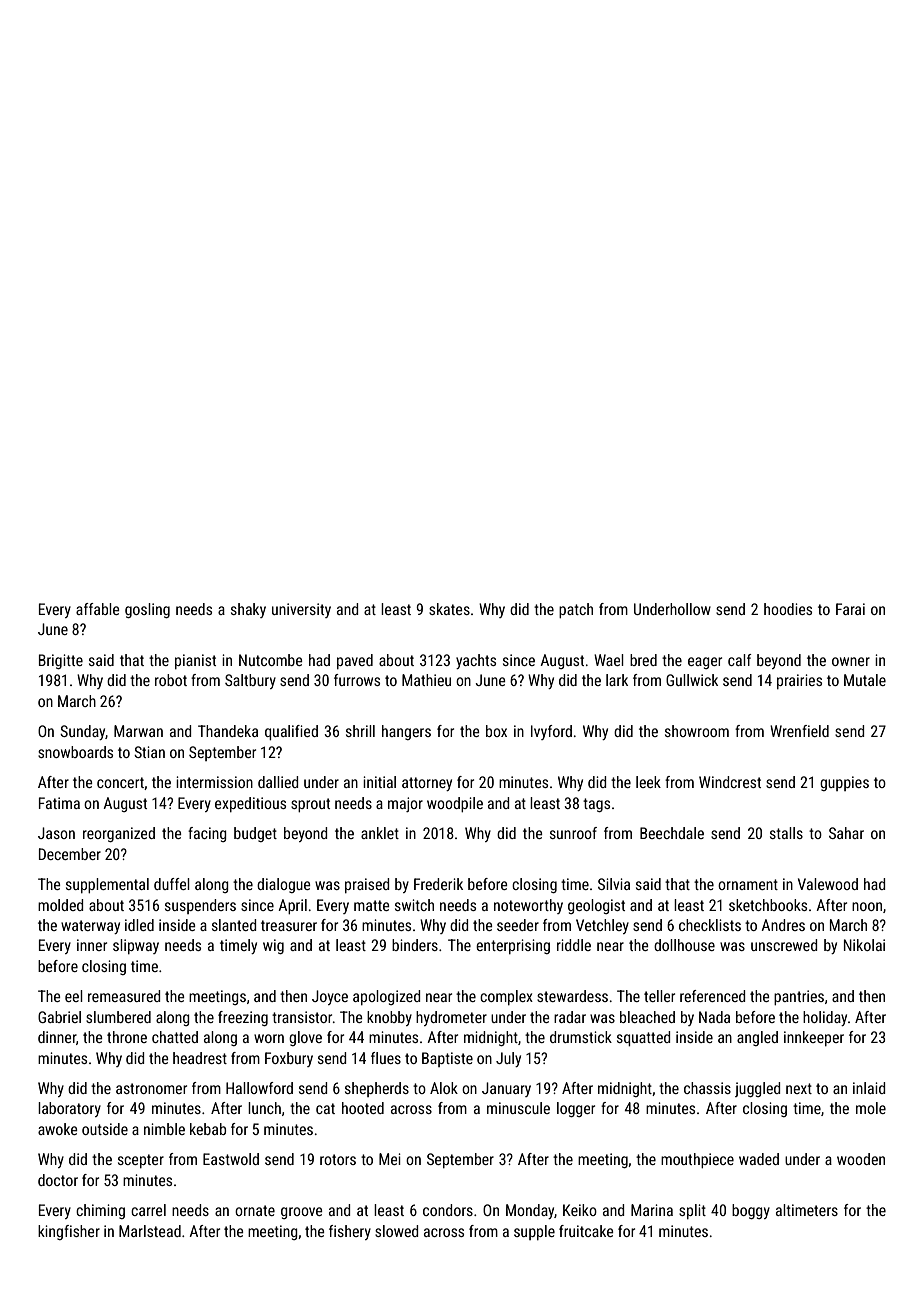 This page has height=1308, width=924. I want to click on Farai, so click(850, 609).
